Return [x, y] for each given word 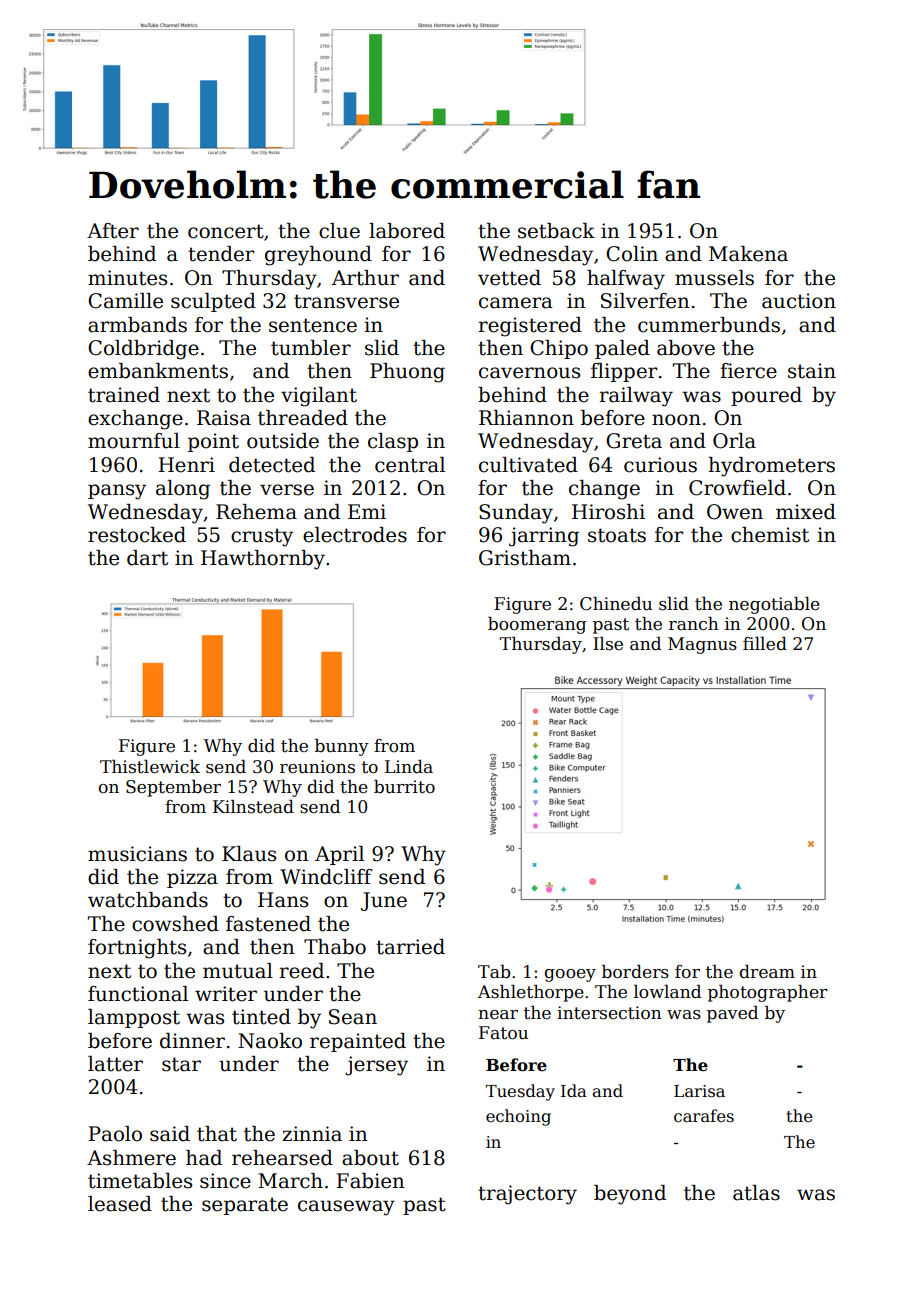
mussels [714, 278]
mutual [238, 971]
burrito [404, 787]
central [410, 465]
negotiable [774, 605]
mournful [134, 441]
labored [407, 231]
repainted [358, 1042]
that [217, 1134]
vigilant [319, 397]
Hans [283, 900]
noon [676, 420]
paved [732, 1014]
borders [635, 972]
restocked [137, 535]
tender [221, 254]
